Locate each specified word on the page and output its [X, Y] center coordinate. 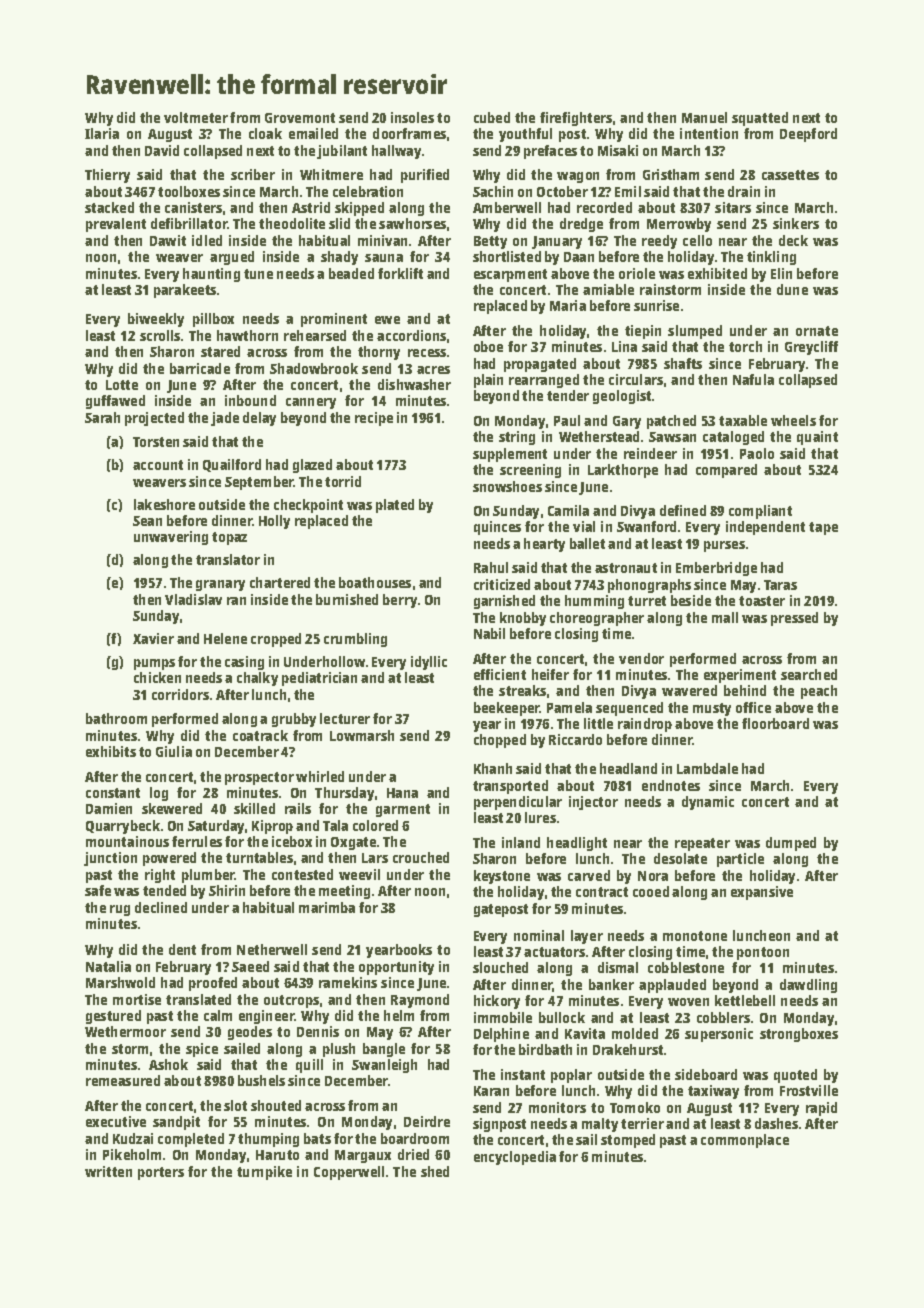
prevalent [116, 225]
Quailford [232, 465]
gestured [113, 1017]
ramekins [348, 982]
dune [792, 289]
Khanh [493, 768]
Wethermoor [125, 1031]
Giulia [174, 751]
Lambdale [707, 768]
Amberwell [507, 207]
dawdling [808, 986]
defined [683, 510]
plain [488, 381]
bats [317, 1138]
